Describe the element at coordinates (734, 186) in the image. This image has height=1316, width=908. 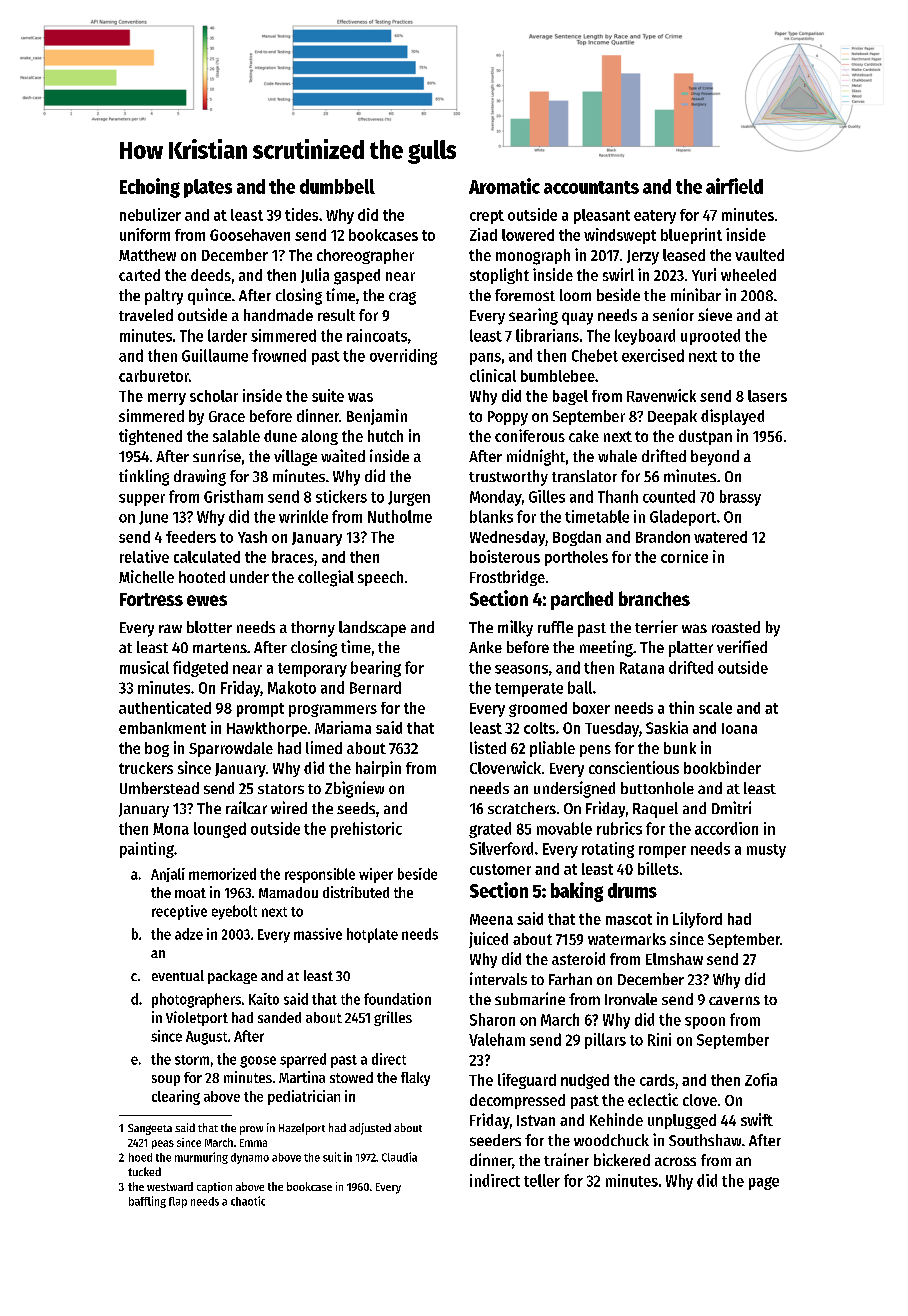
I see `airfield` at that location.
